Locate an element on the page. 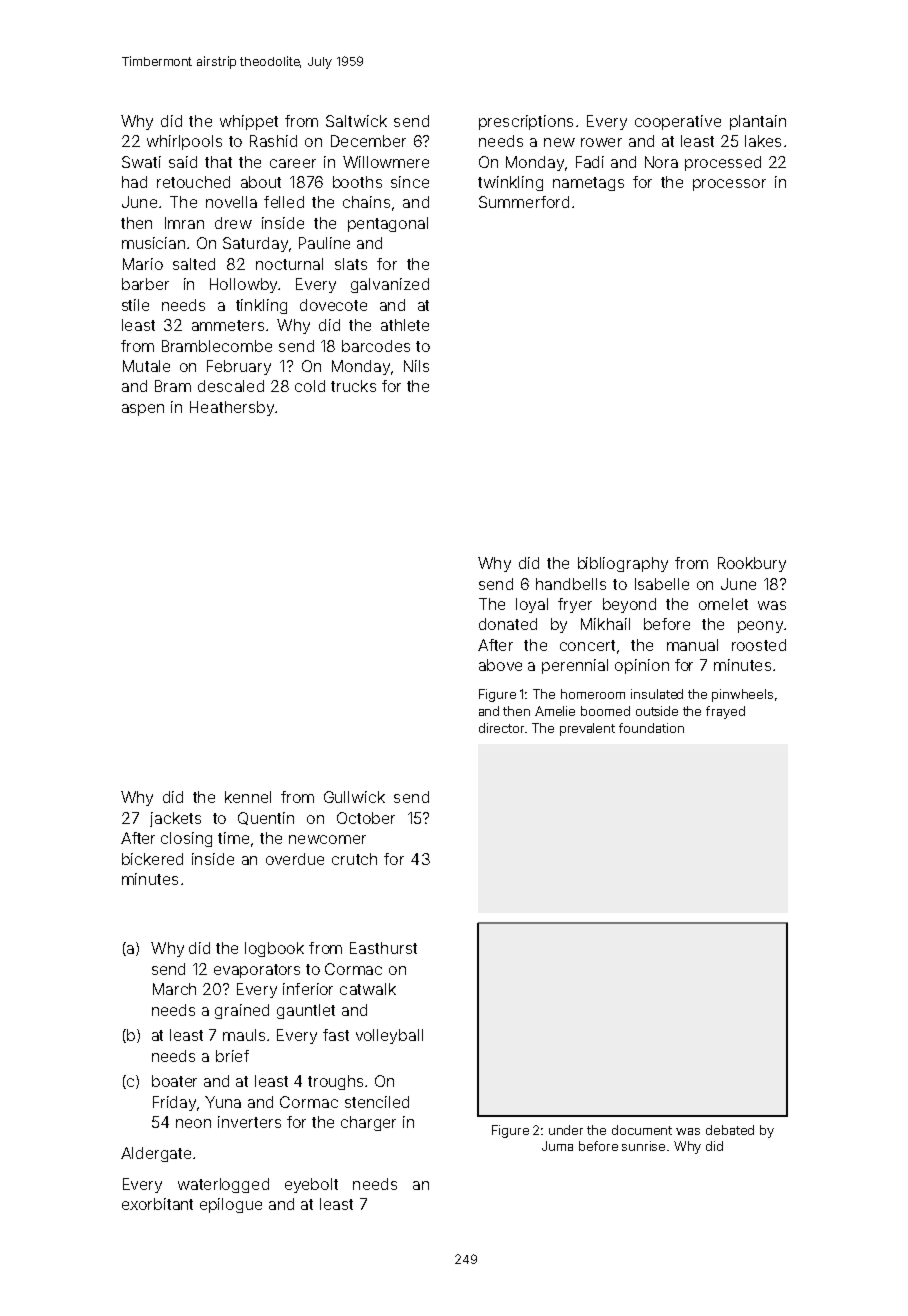 The width and height of the document is (908, 1316). salted is located at coordinates (194, 264).
